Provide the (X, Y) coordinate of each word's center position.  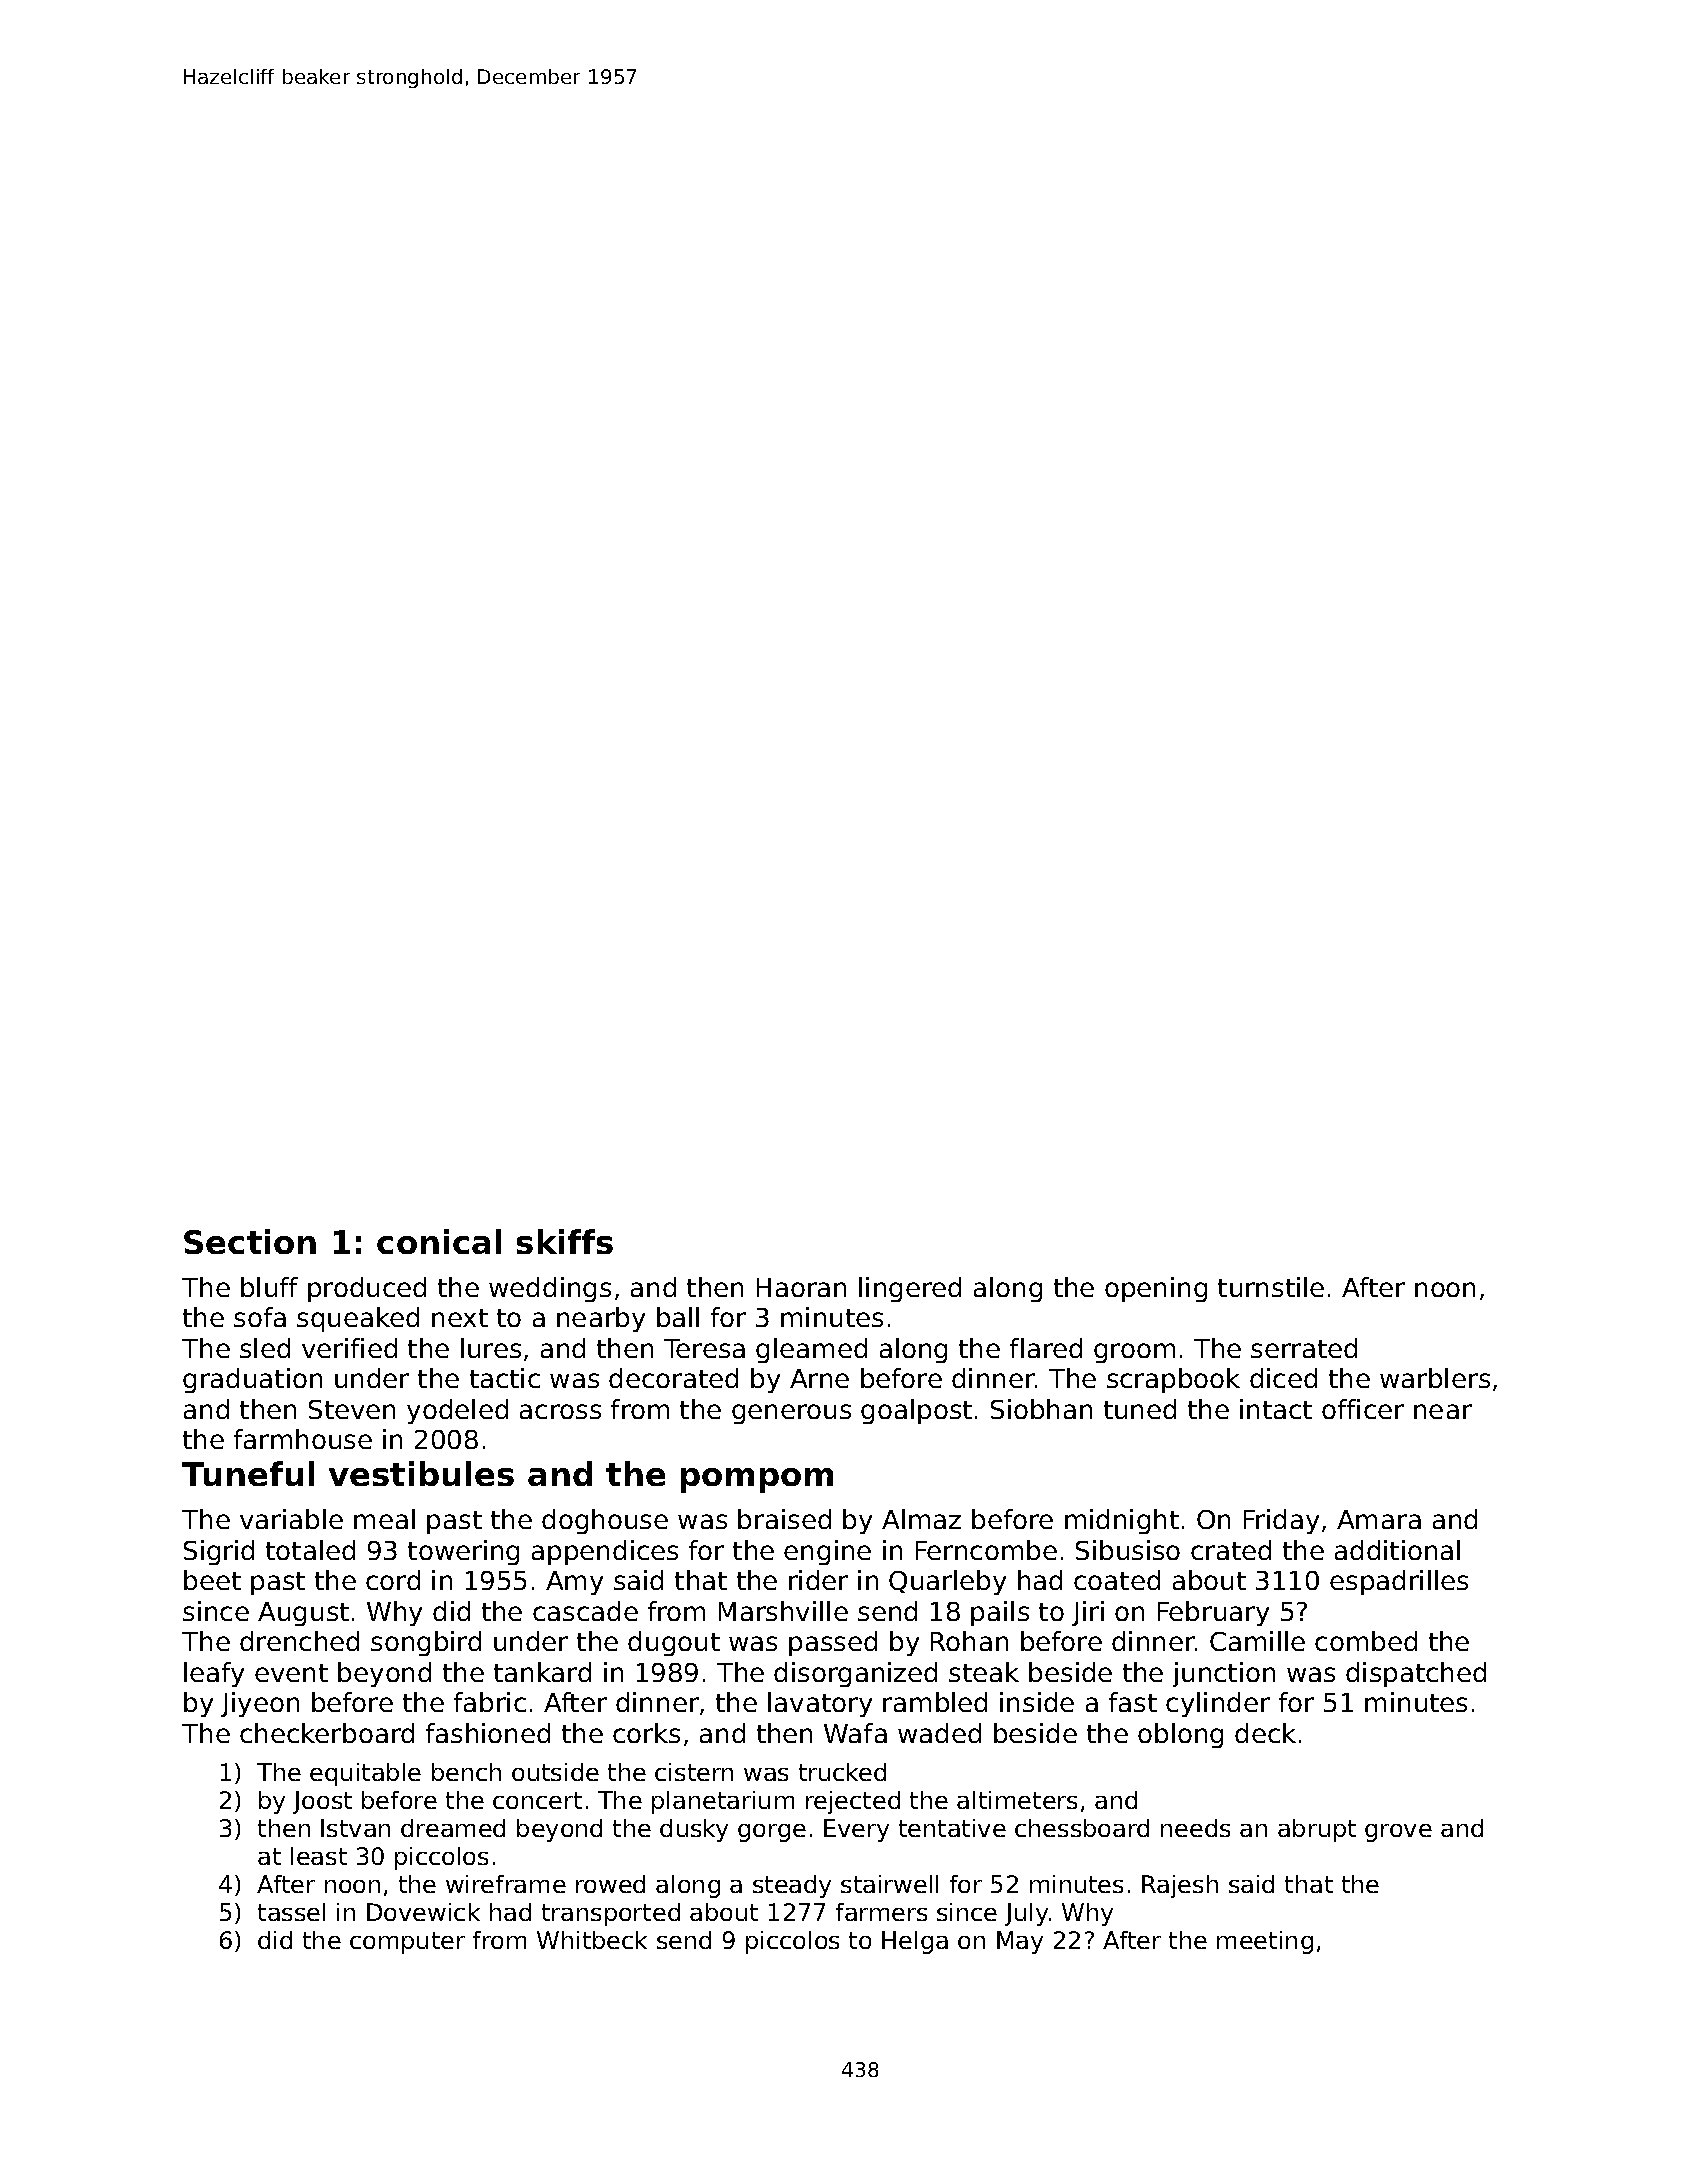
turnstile (1271, 1287)
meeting (1265, 1942)
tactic (505, 1378)
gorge (772, 1833)
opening (1156, 1289)
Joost (322, 1802)
